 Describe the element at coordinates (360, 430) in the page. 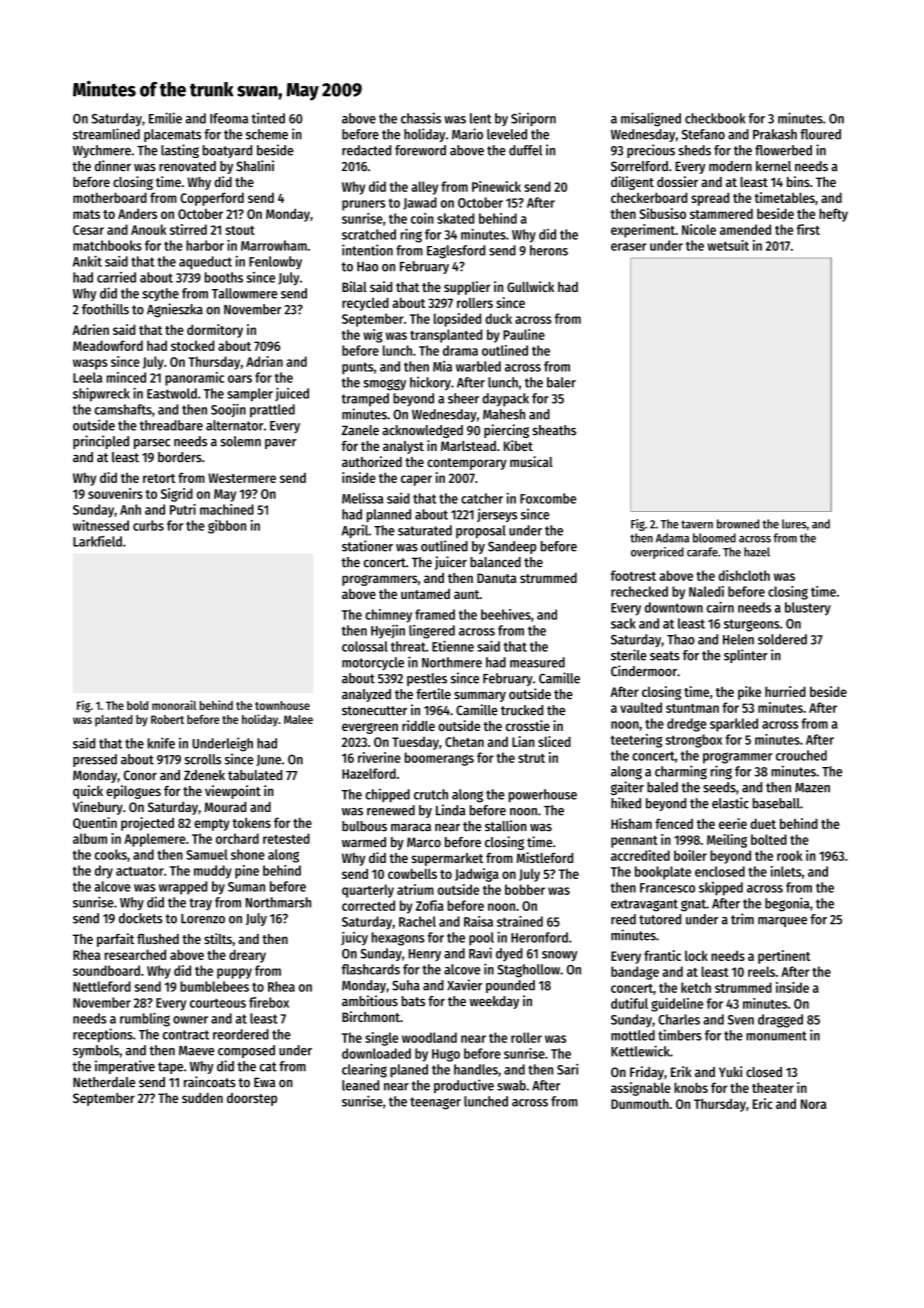

I see `Zanele` at that location.
